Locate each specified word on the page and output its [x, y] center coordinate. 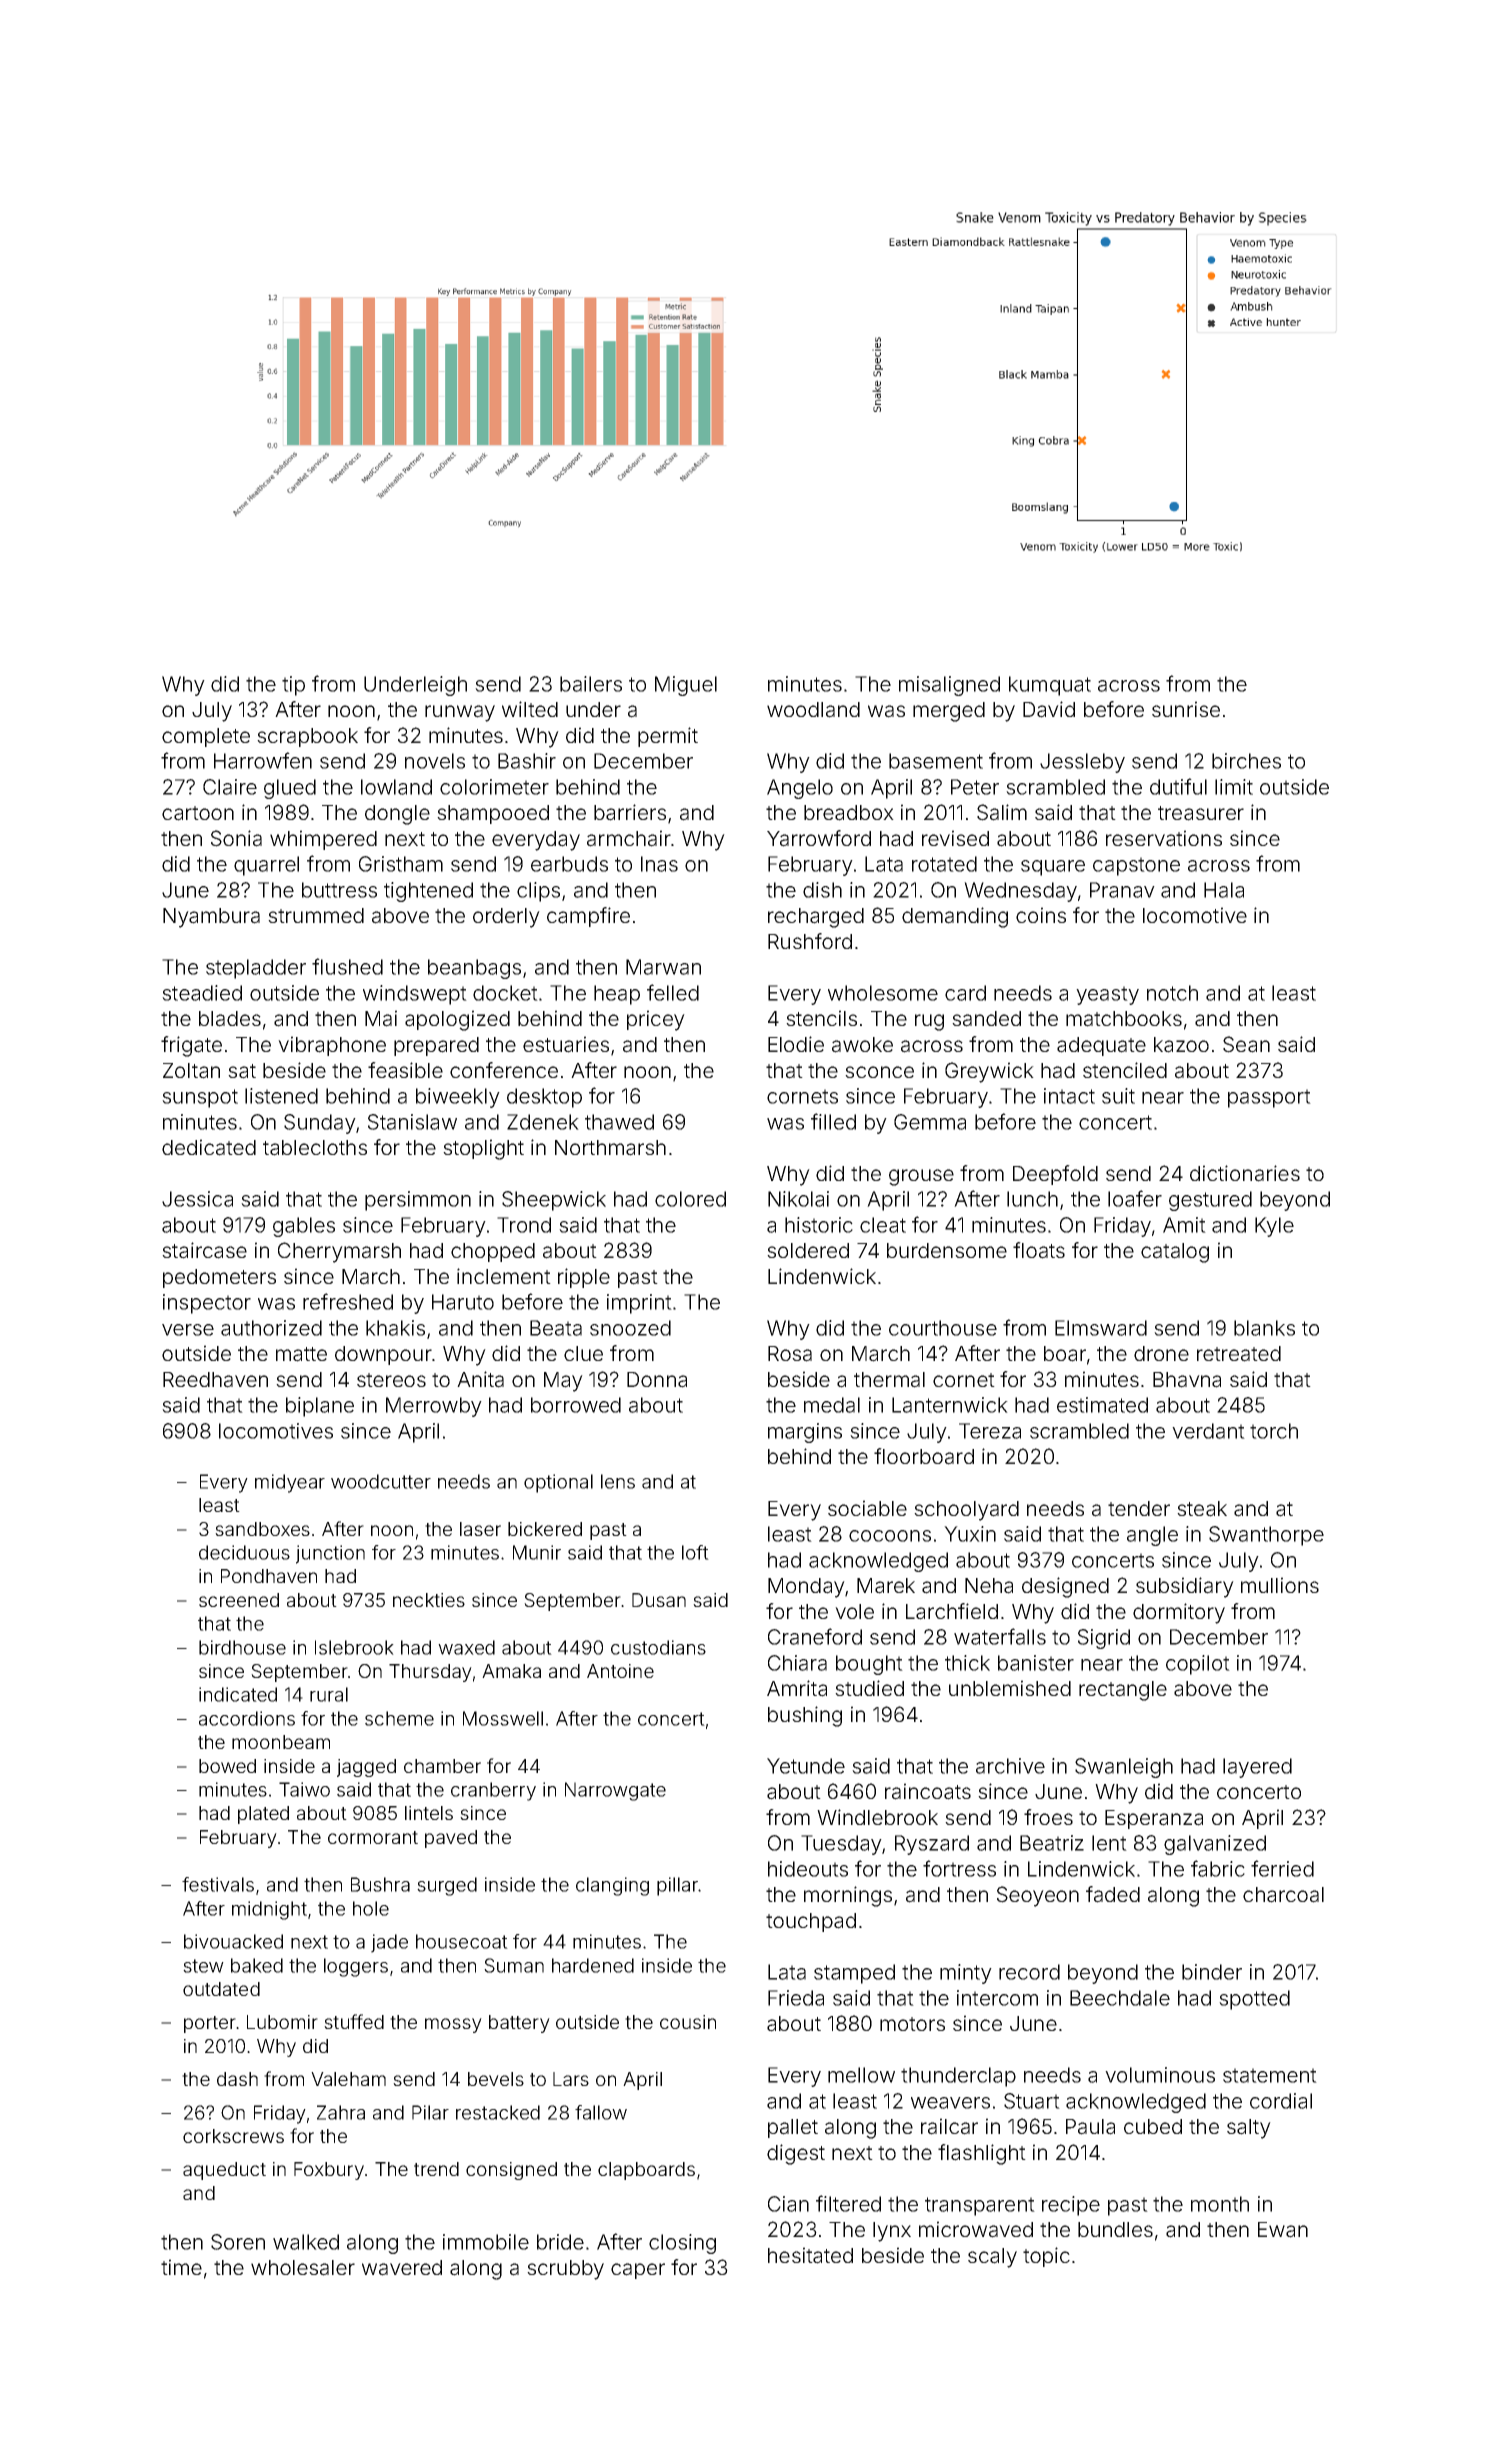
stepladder [256, 969]
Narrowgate [615, 1791]
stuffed [354, 2021]
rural [329, 1694]
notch [1172, 993]
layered [1257, 1768]
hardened [593, 1965]
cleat [883, 1225]
